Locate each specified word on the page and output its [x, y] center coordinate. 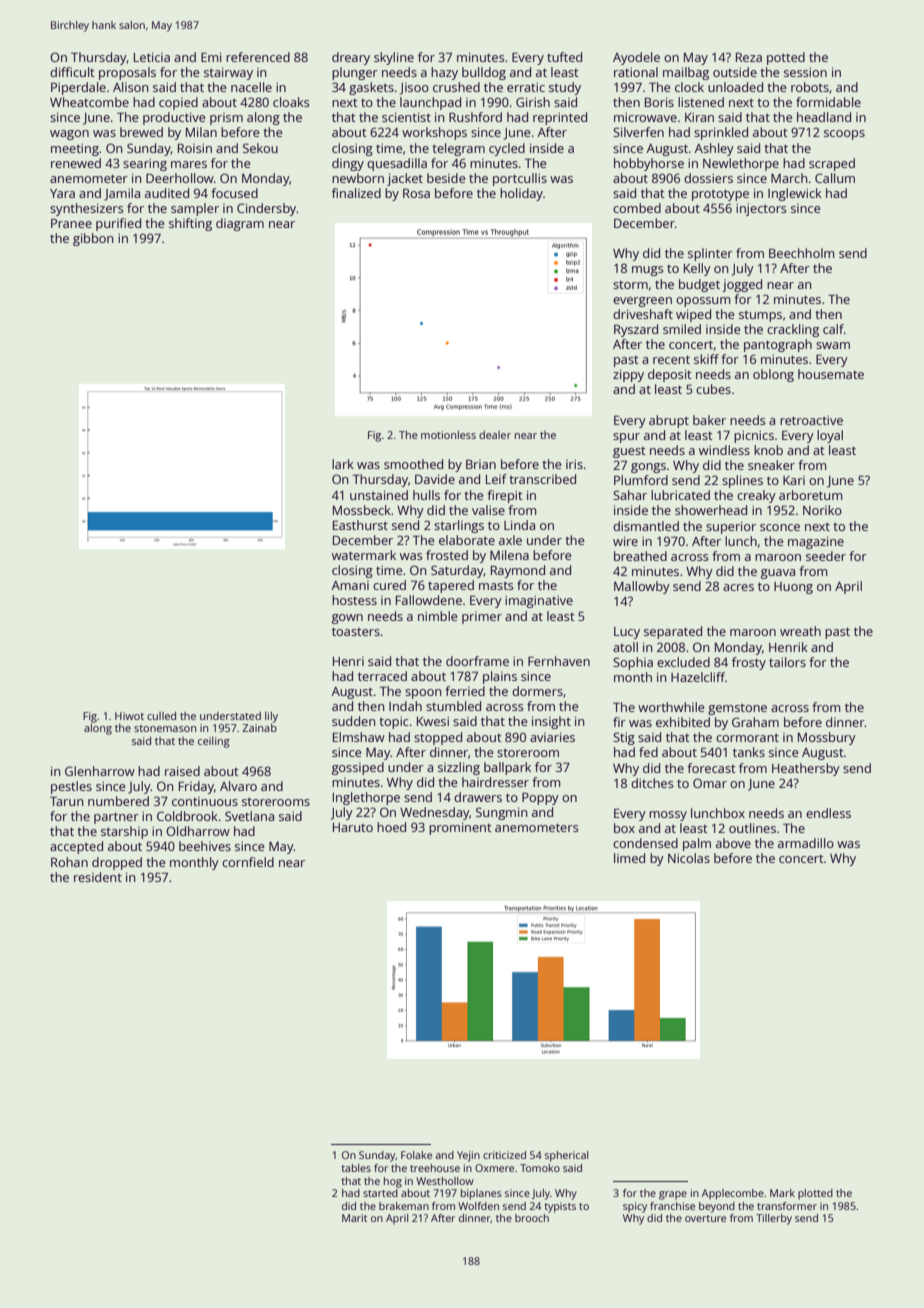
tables [356, 1168]
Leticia [152, 57]
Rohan [69, 862]
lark [343, 464]
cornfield [248, 862]
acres [738, 587]
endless [828, 813]
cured [389, 585]
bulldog [484, 73]
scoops [844, 135]
